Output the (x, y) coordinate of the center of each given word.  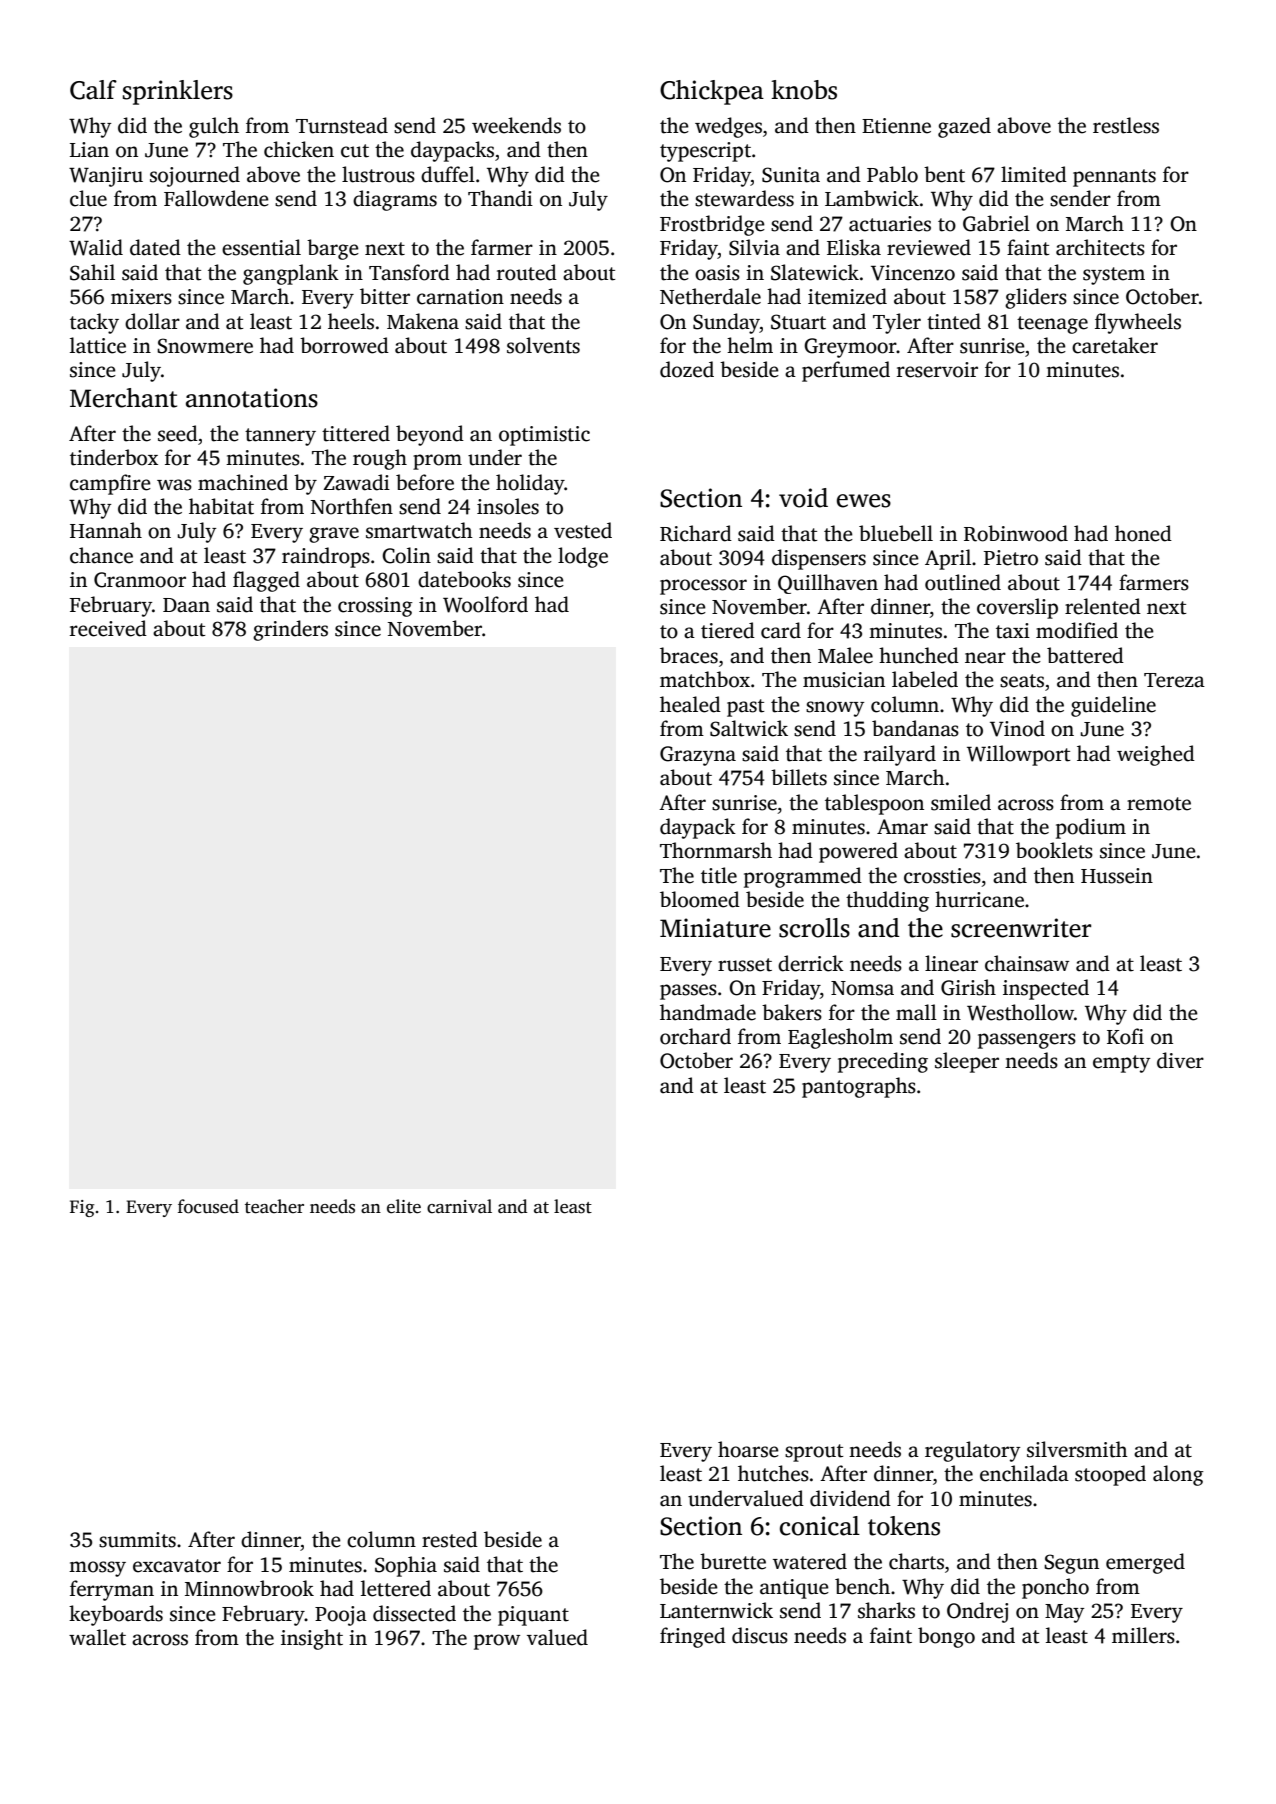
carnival (459, 1206)
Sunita (791, 175)
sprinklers (178, 92)
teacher (274, 1206)
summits (137, 1540)
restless (1126, 125)
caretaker (1115, 345)
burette (733, 1561)
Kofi (1125, 1036)
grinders (290, 630)
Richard (696, 533)
